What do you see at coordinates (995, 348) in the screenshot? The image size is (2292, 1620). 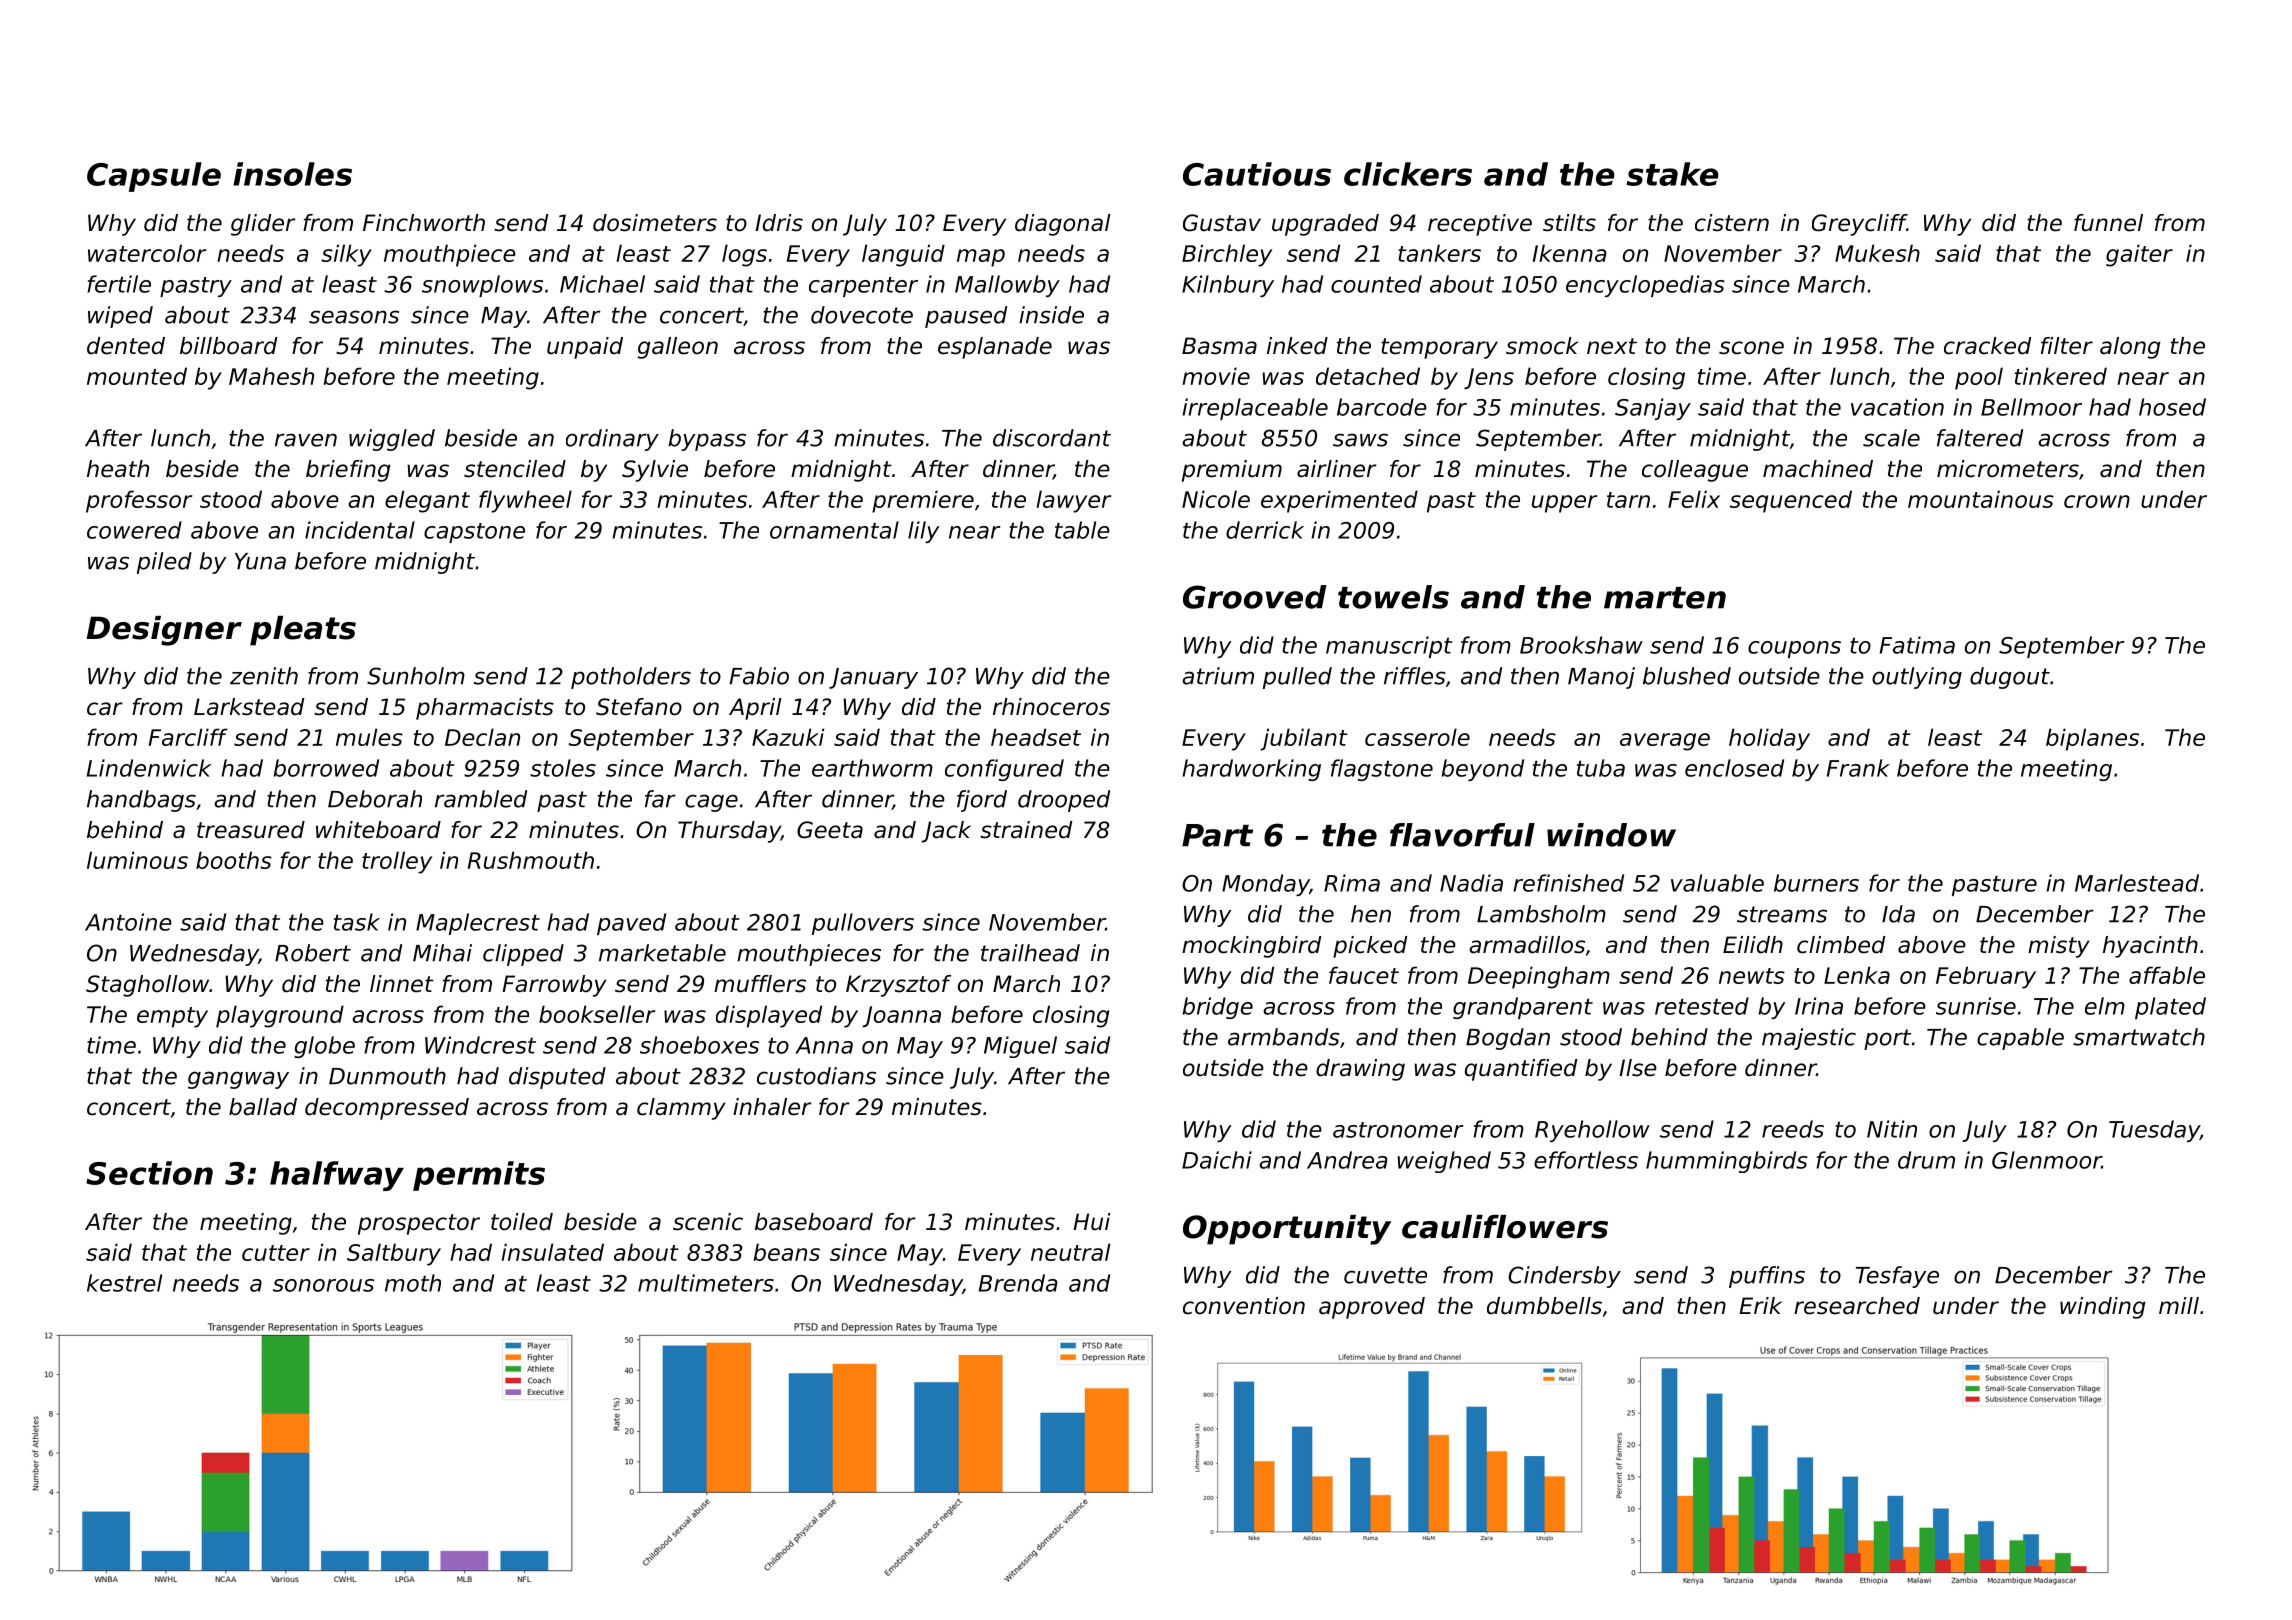 I see `esplanade` at bounding box center [995, 348].
